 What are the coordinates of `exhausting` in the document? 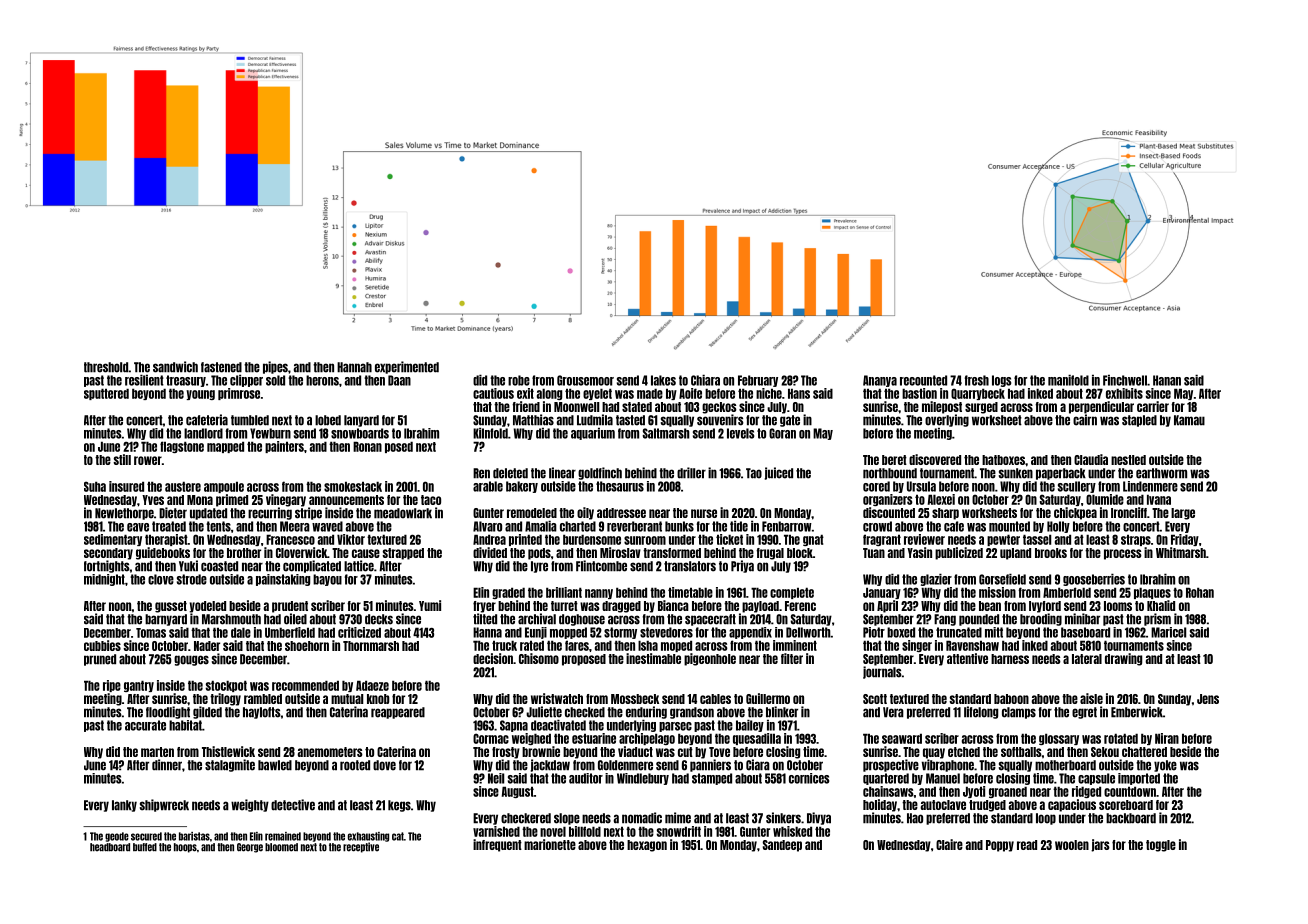 It's located at (368, 837).
